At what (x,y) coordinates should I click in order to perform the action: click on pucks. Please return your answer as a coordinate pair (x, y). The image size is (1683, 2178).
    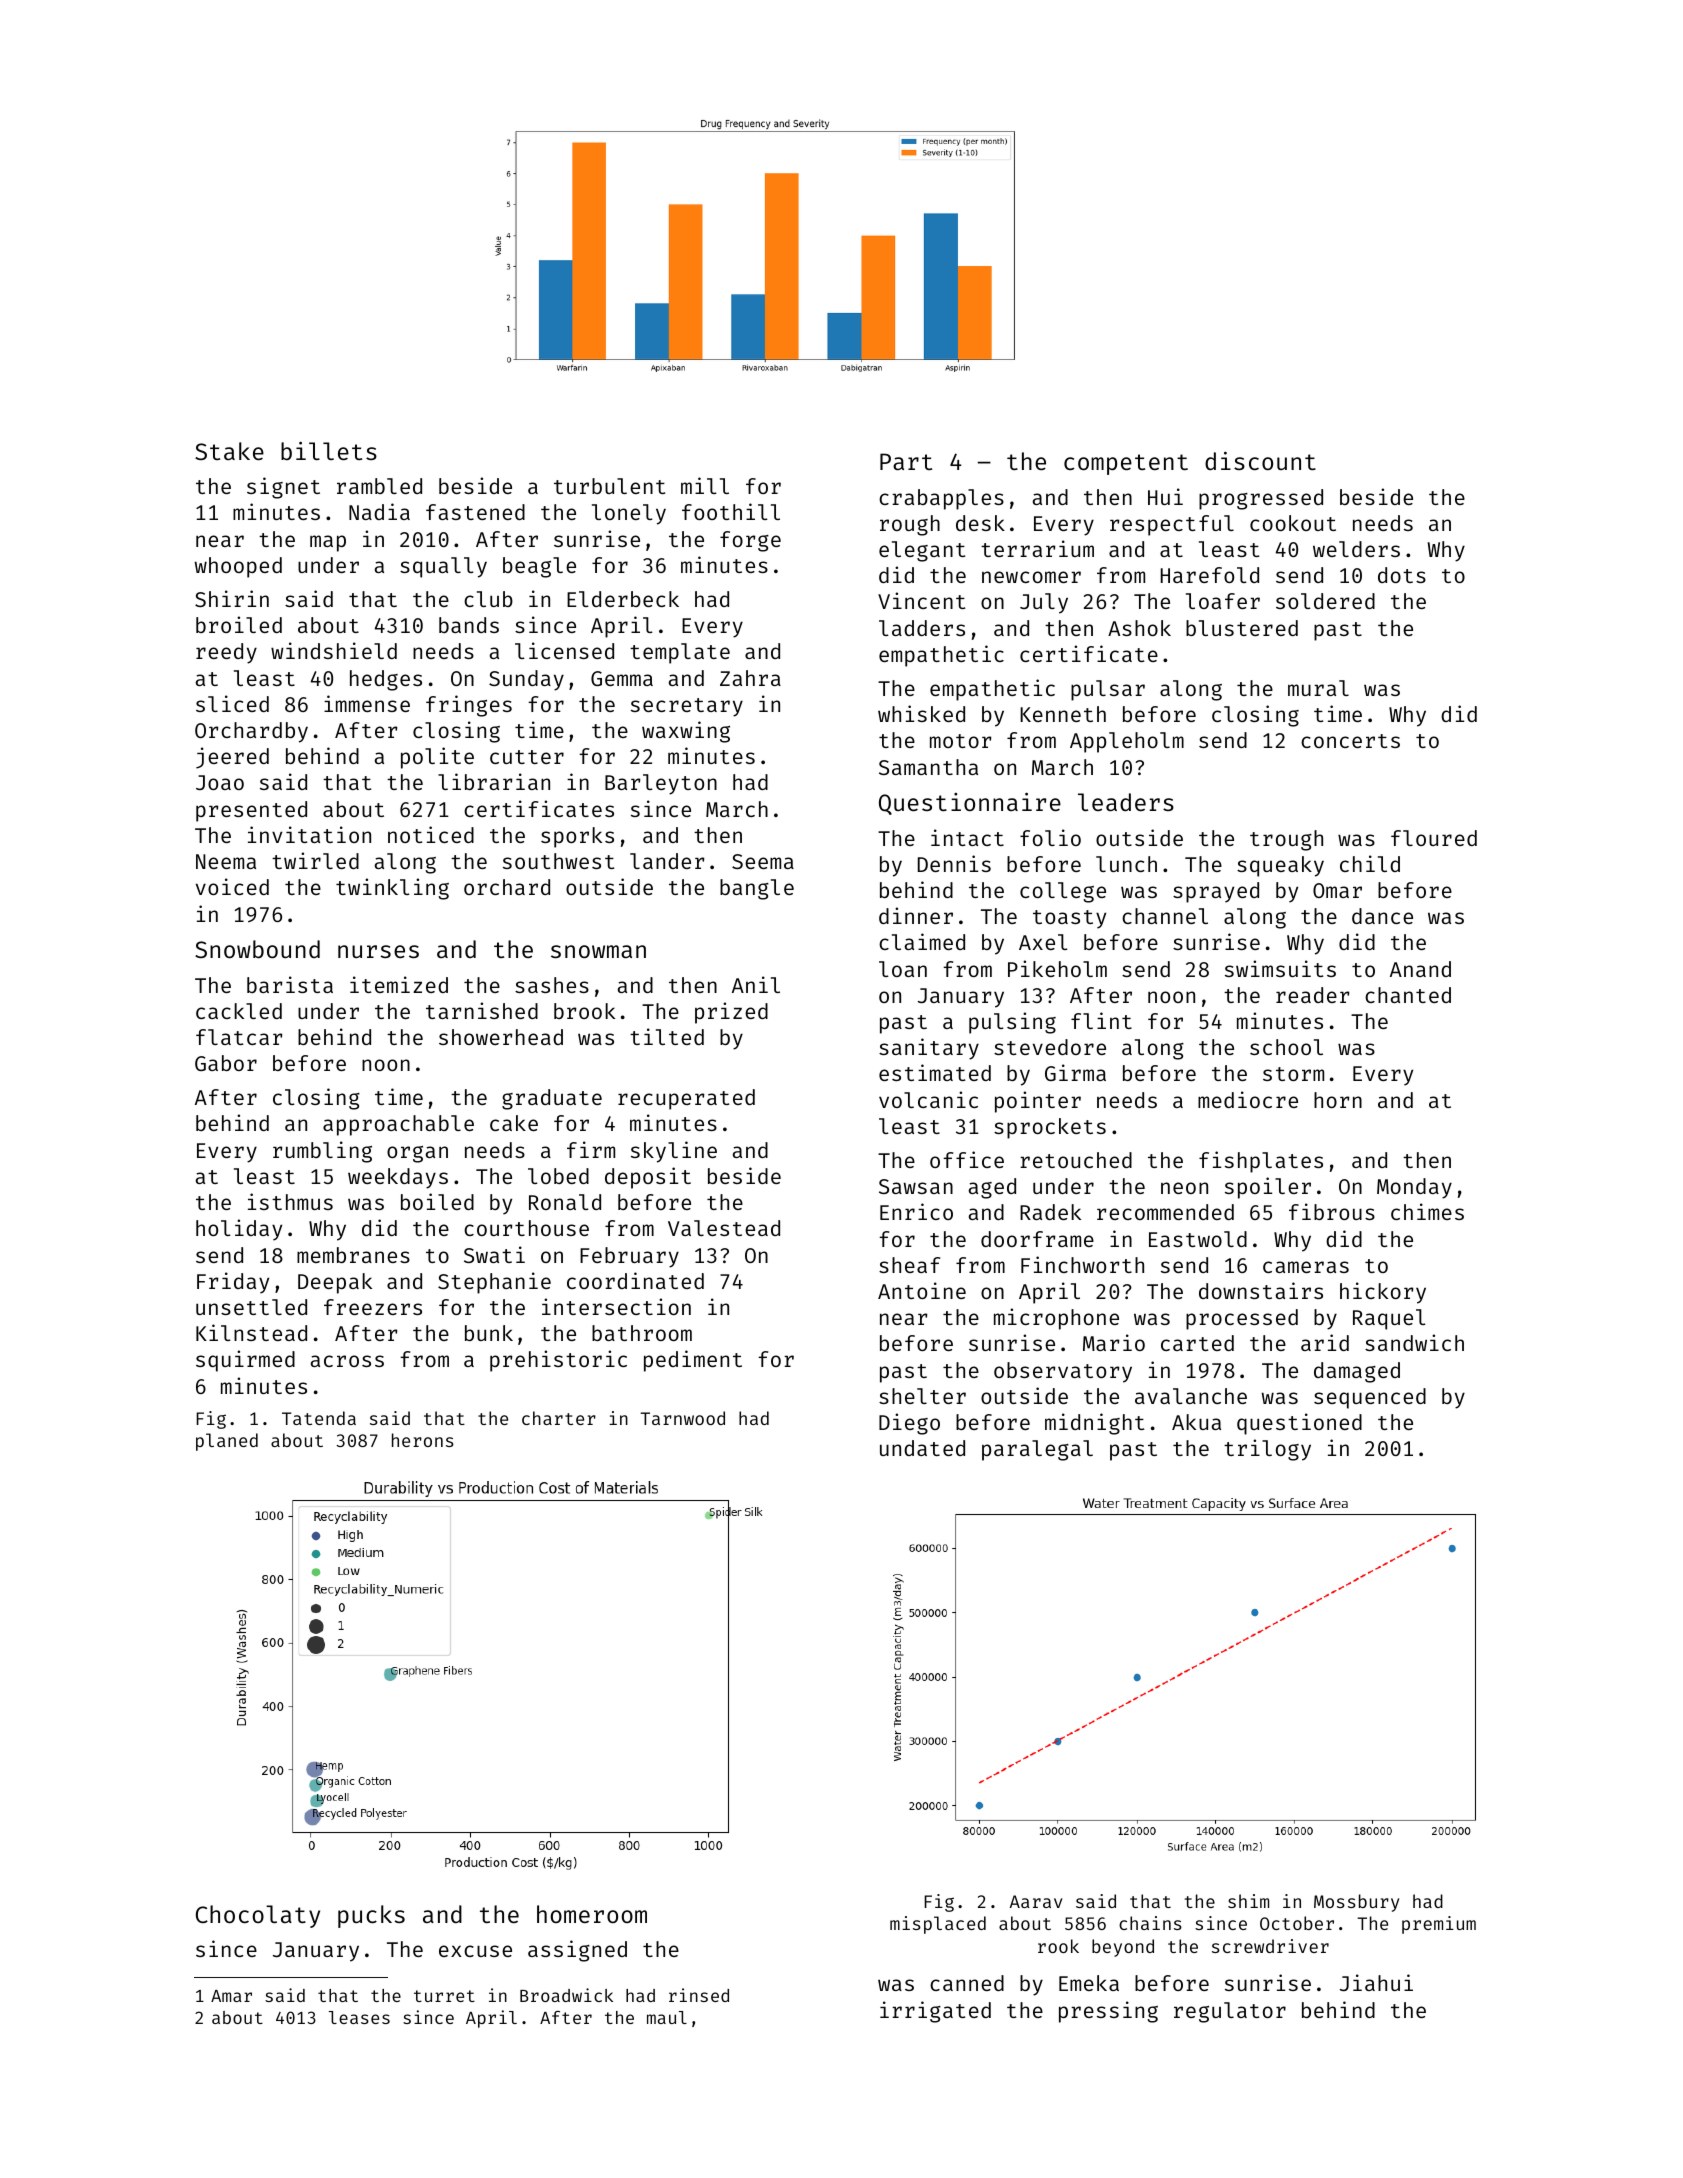
    Looking at the image, I should click on (371, 1916).
